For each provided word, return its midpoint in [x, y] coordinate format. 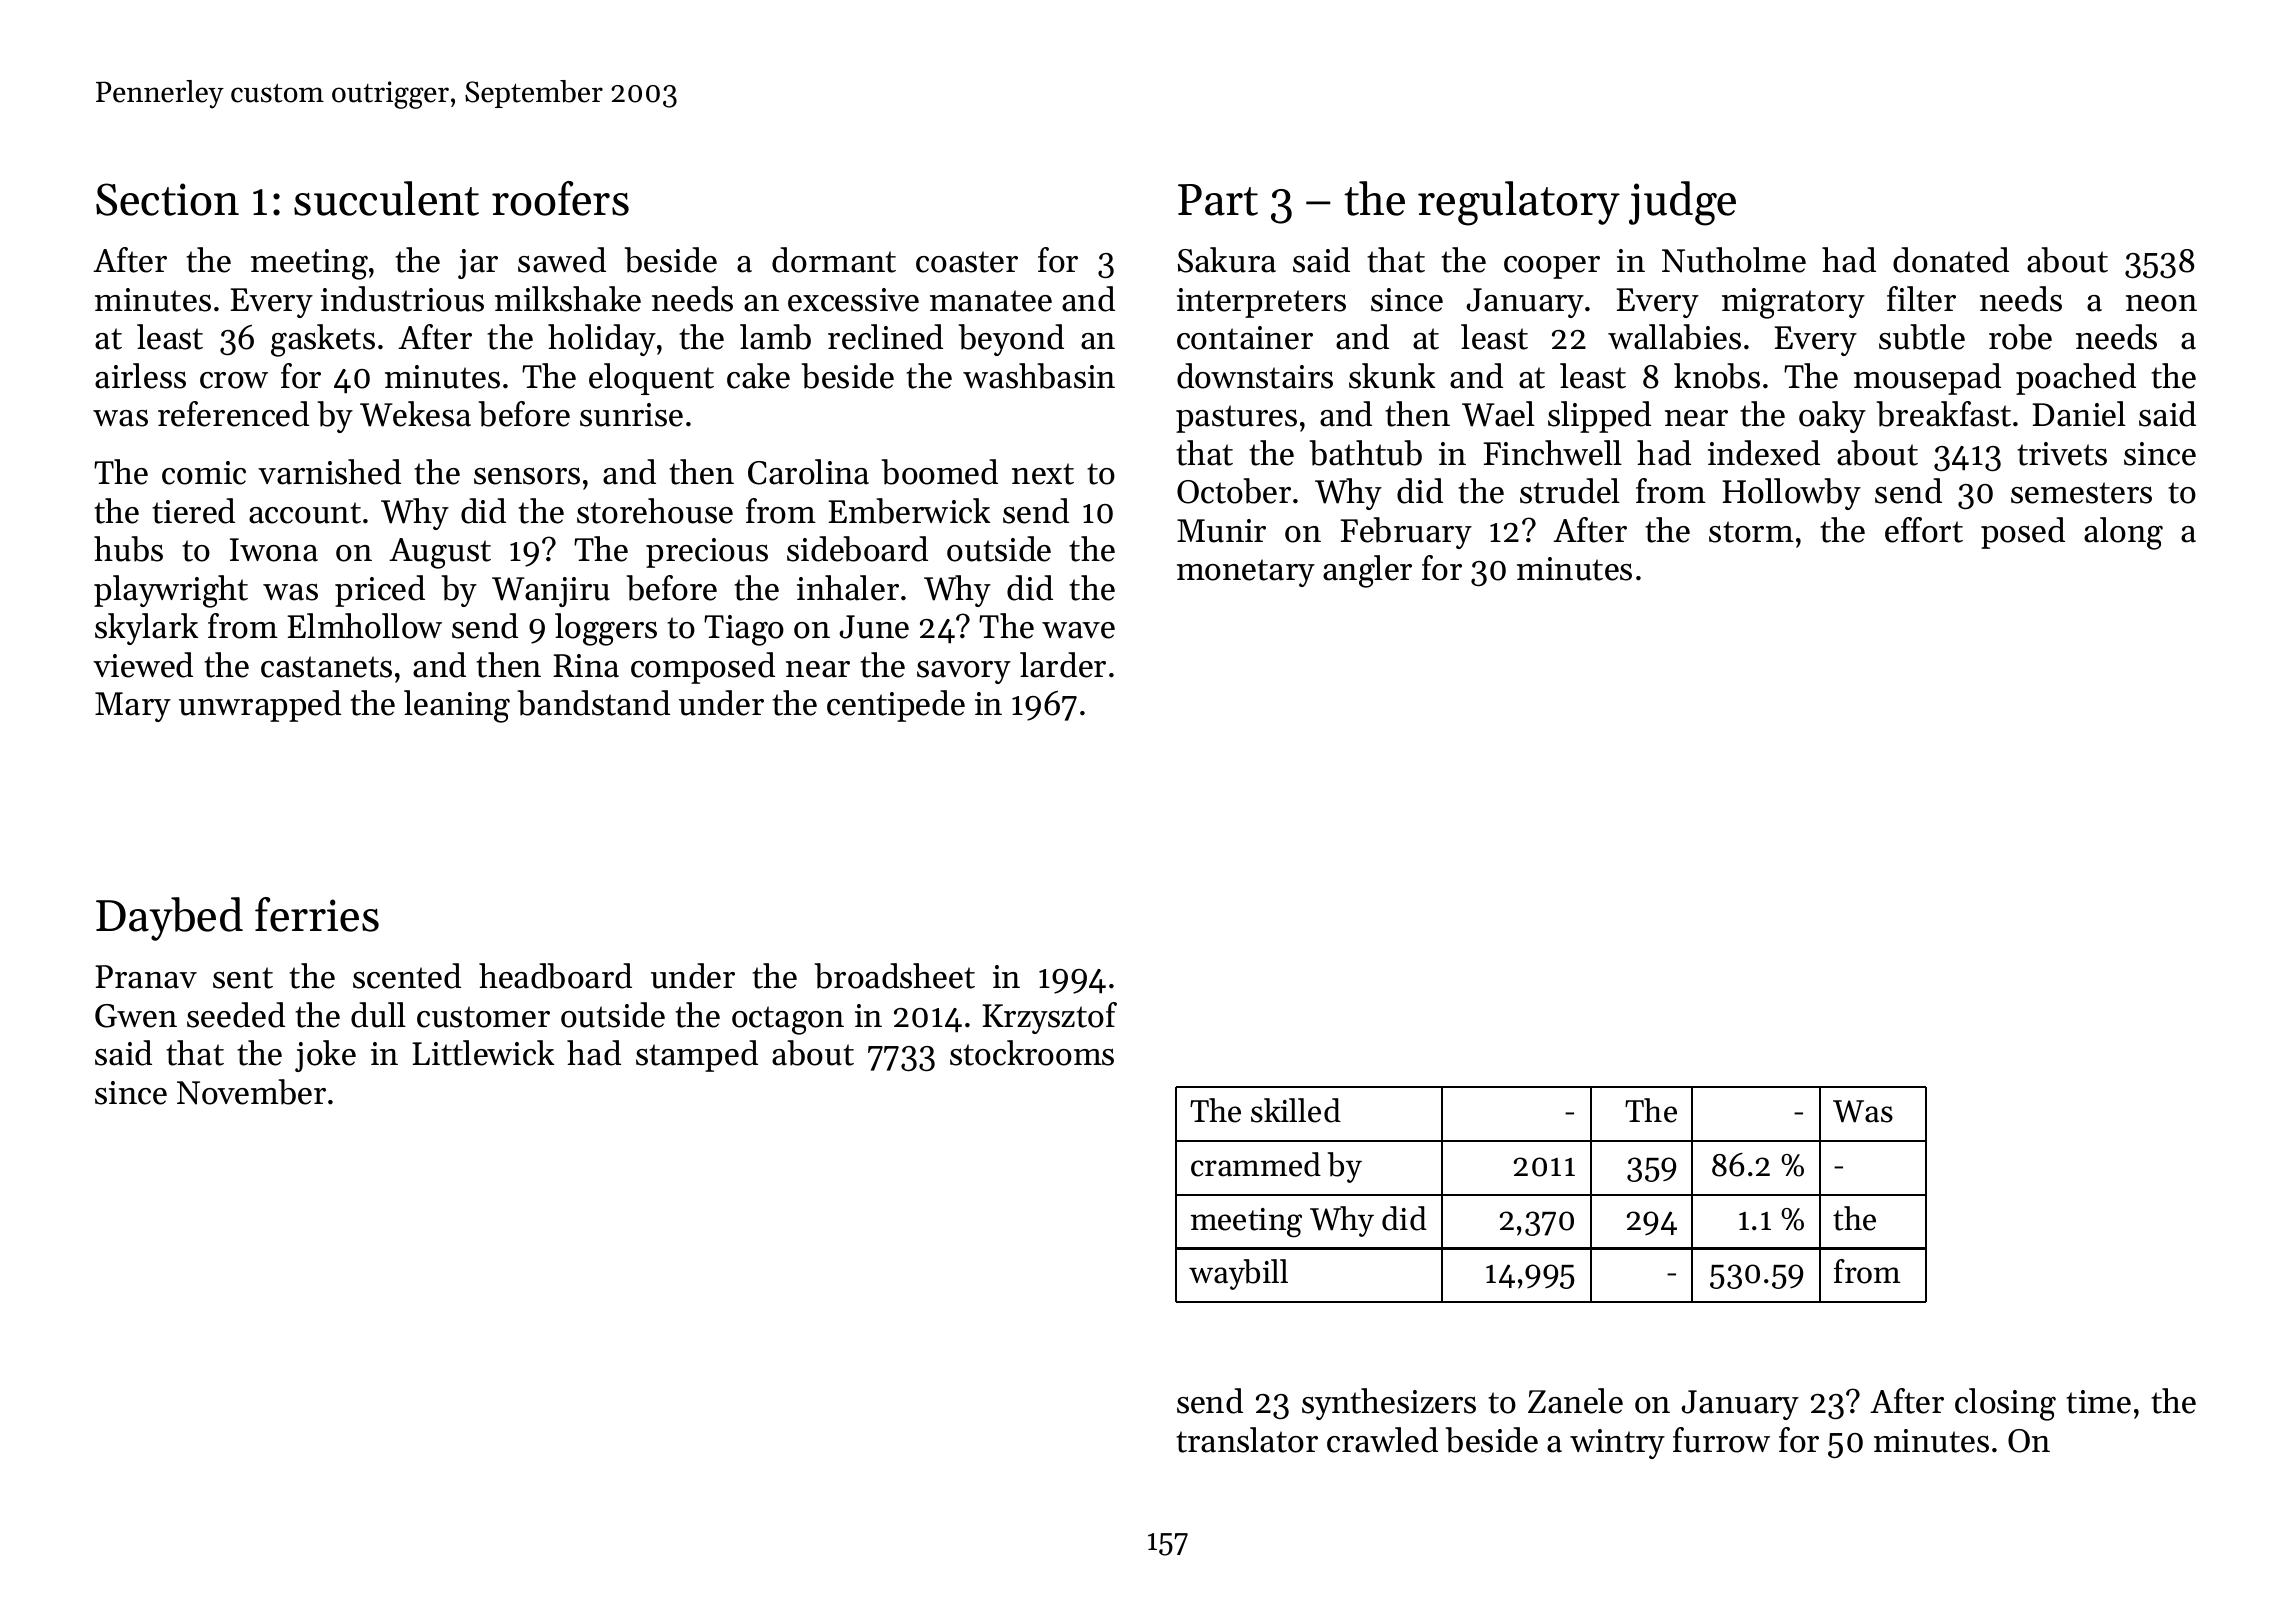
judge [1682, 203]
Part [1218, 200]
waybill [1238, 1274]
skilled [1296, 1110]
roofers [560, 198]
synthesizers [1389, 1404]
